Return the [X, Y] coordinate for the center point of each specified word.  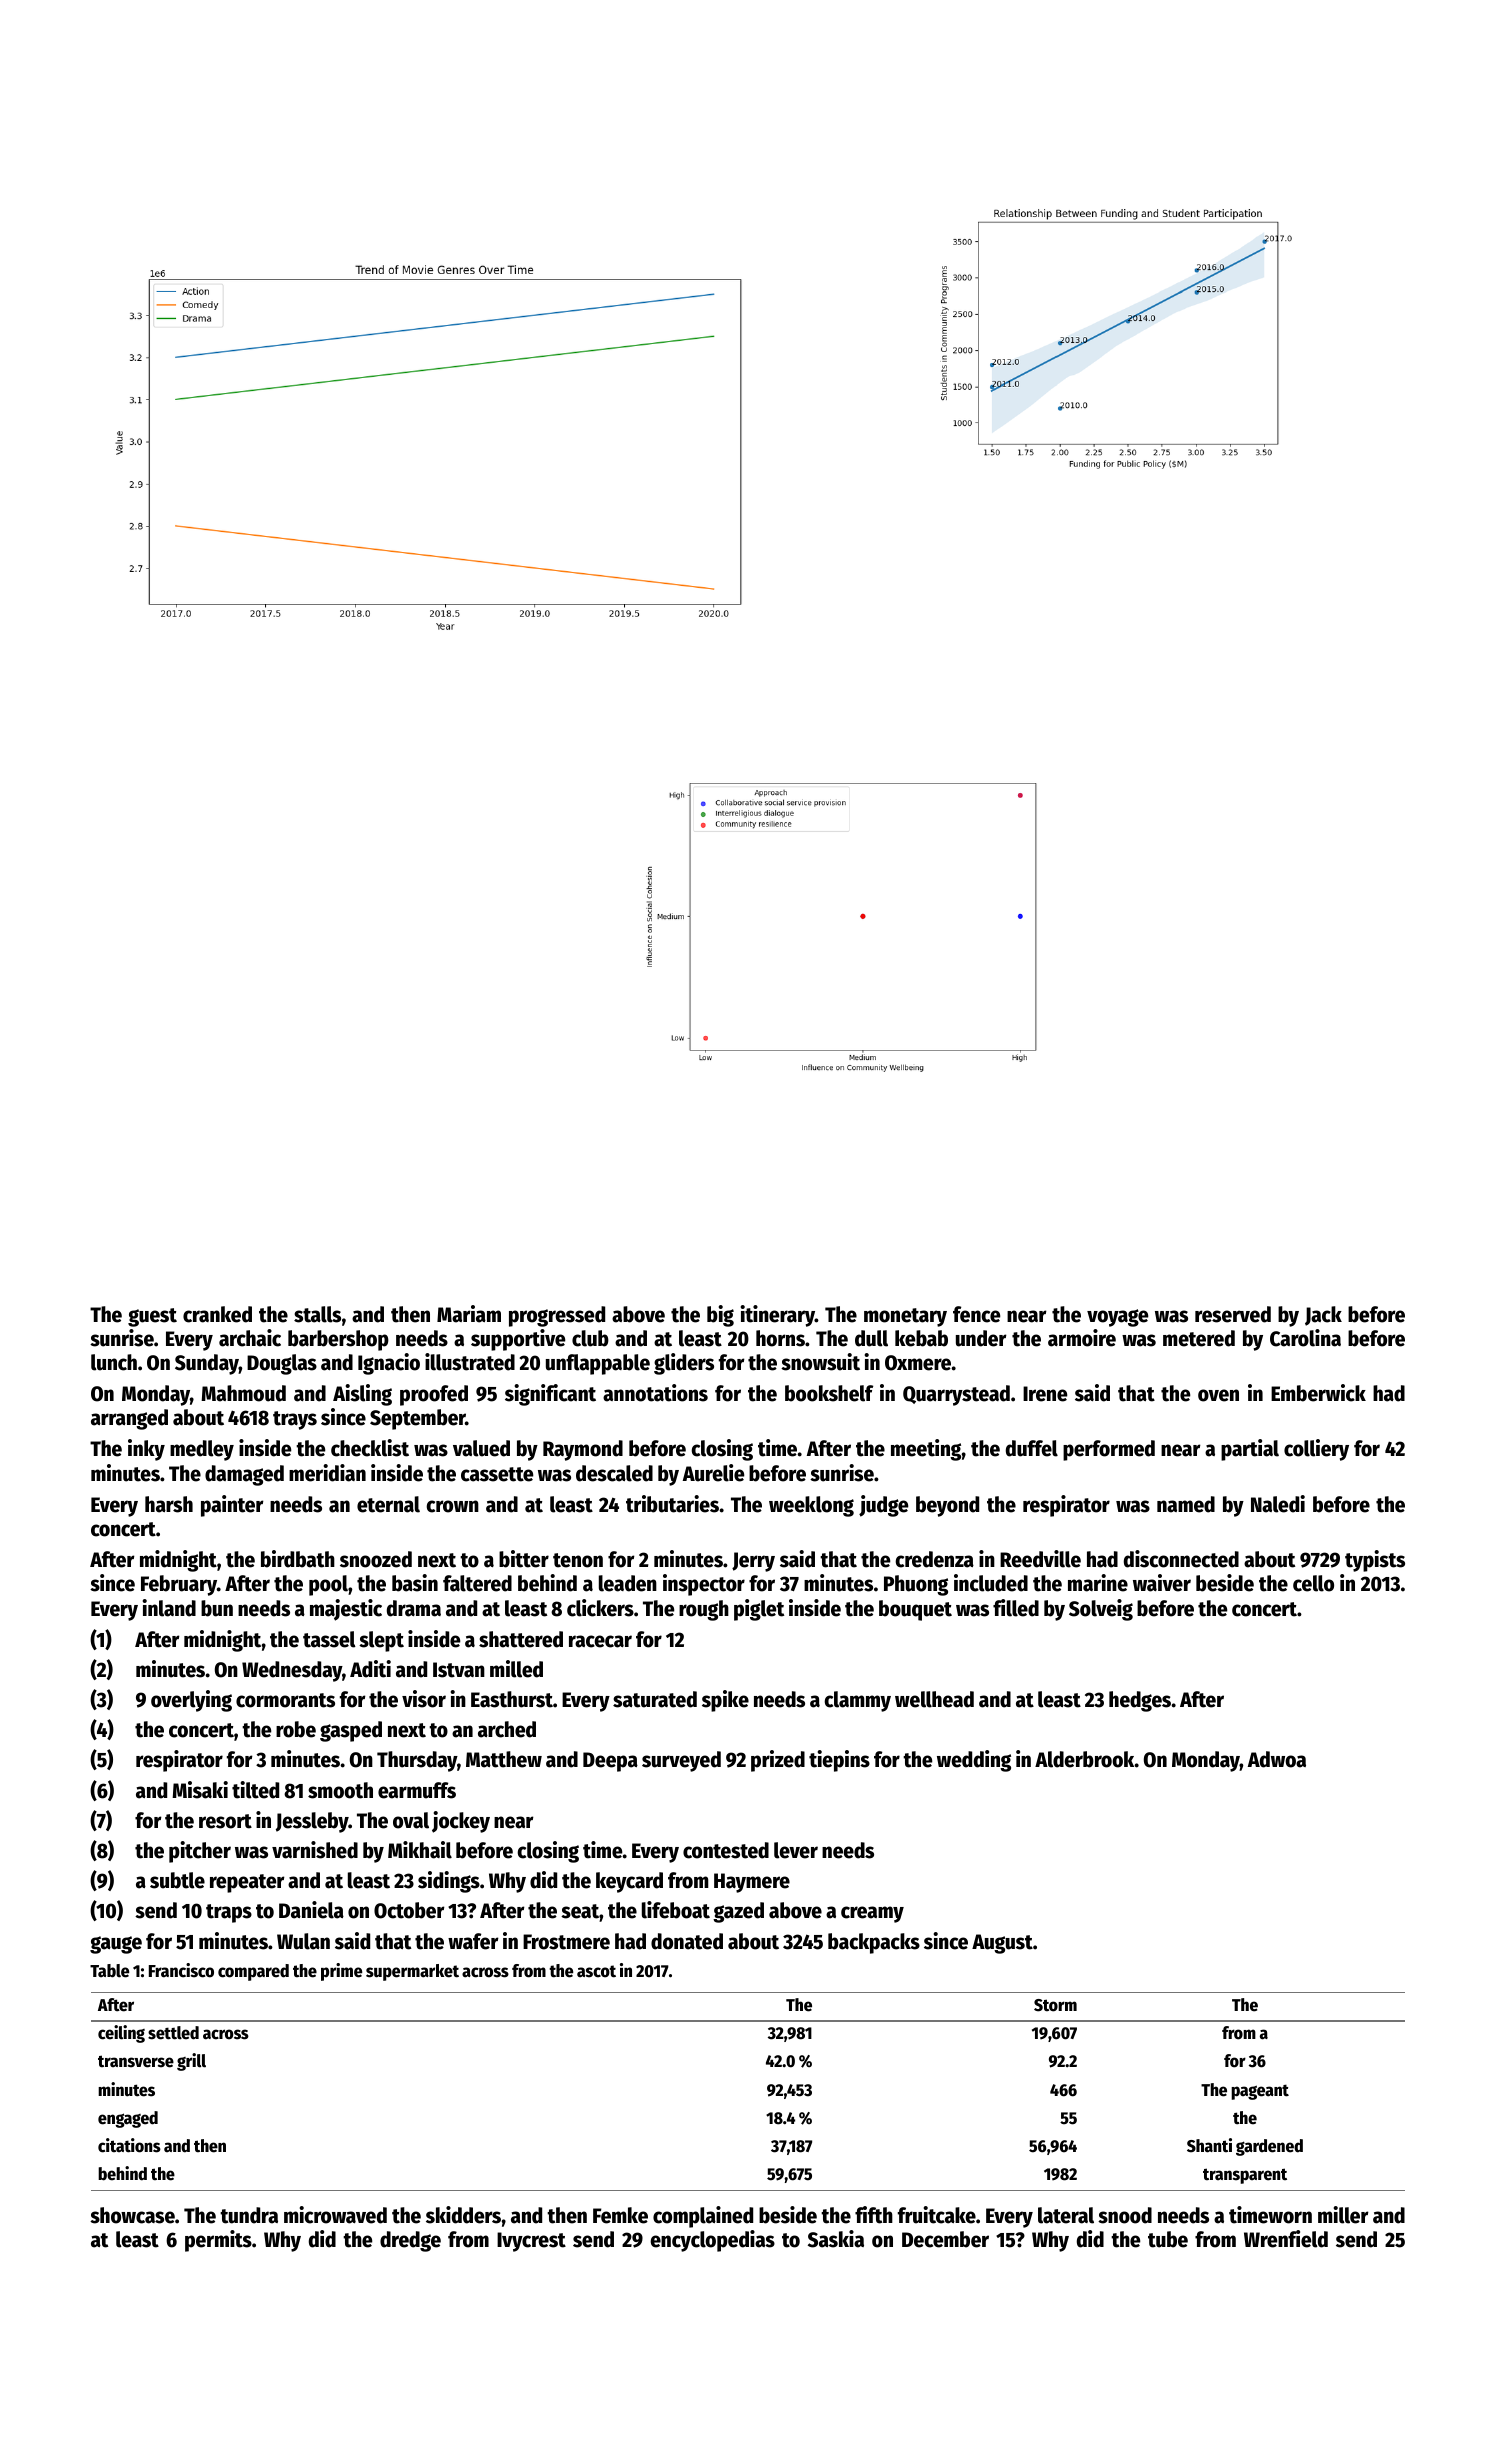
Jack [1323, 1316]
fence [976, 1314]
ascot [596, 1971]
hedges [1140, 1701]
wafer [473, 1941]
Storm [1055, 2005]
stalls [317, 1314]
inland [169, 1608]
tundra [249, 2215]
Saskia [836, 2239]
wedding [974, 1761]
